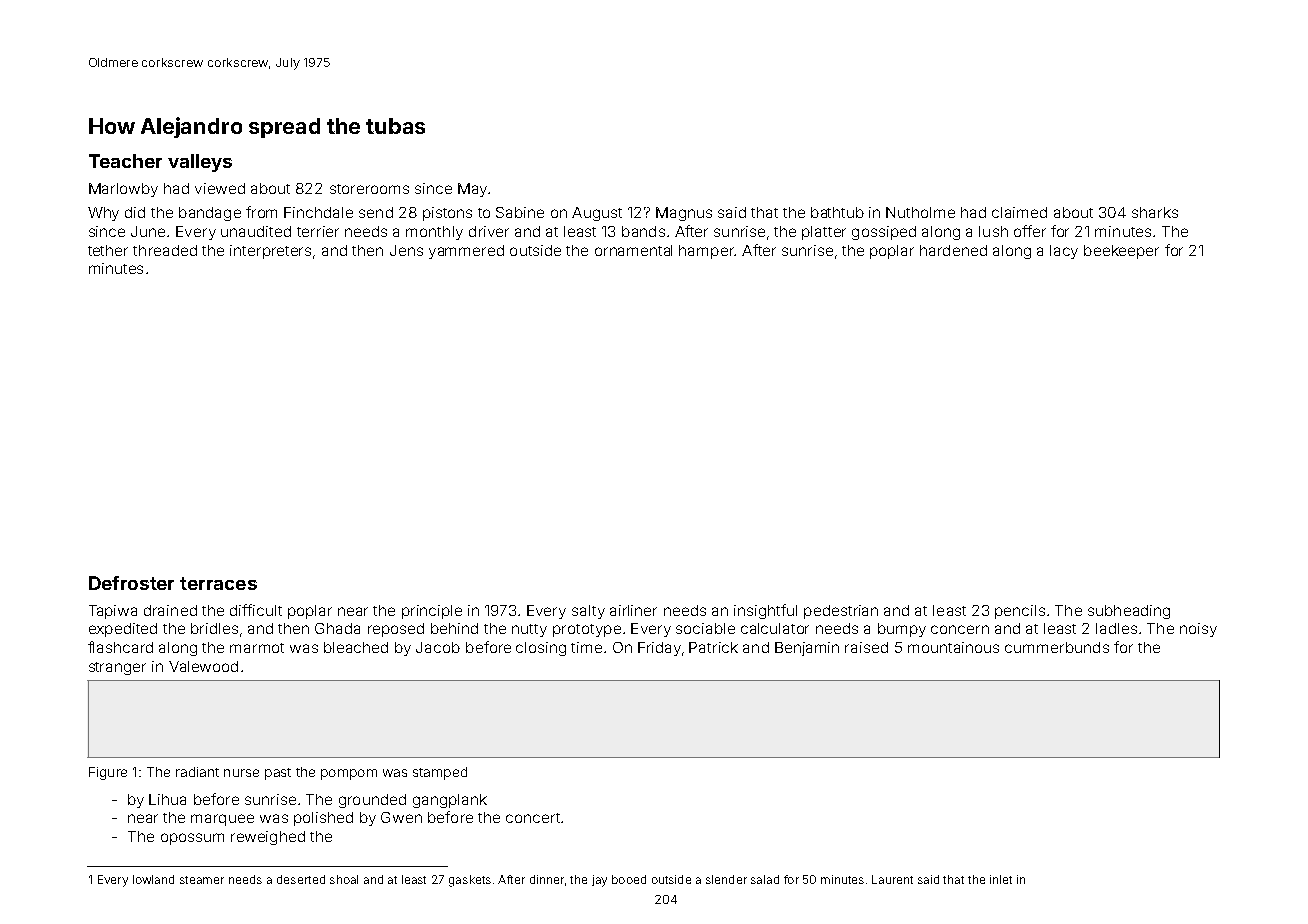 Image resolution: width=1308 pixels, height=924 pixels. Describe the element at coordinates (117, 668) in the document. I see `stranger` at that location.
